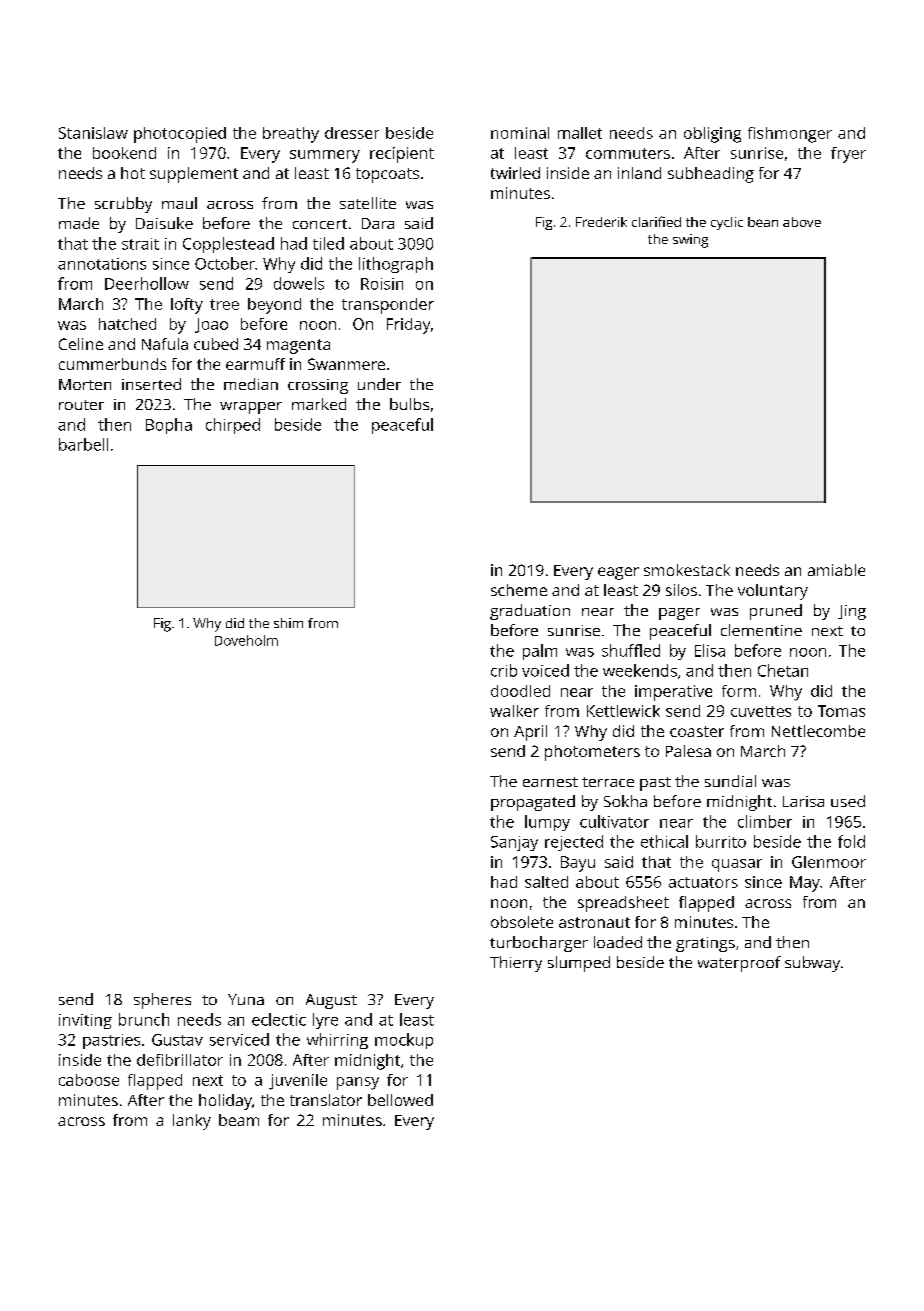 Image resolution: width=924 pixels, height=1311 pixels. What do you see at coordinates (93, 133) in the page?
I see `Stanislaw` at bounding box center [93, 133].
